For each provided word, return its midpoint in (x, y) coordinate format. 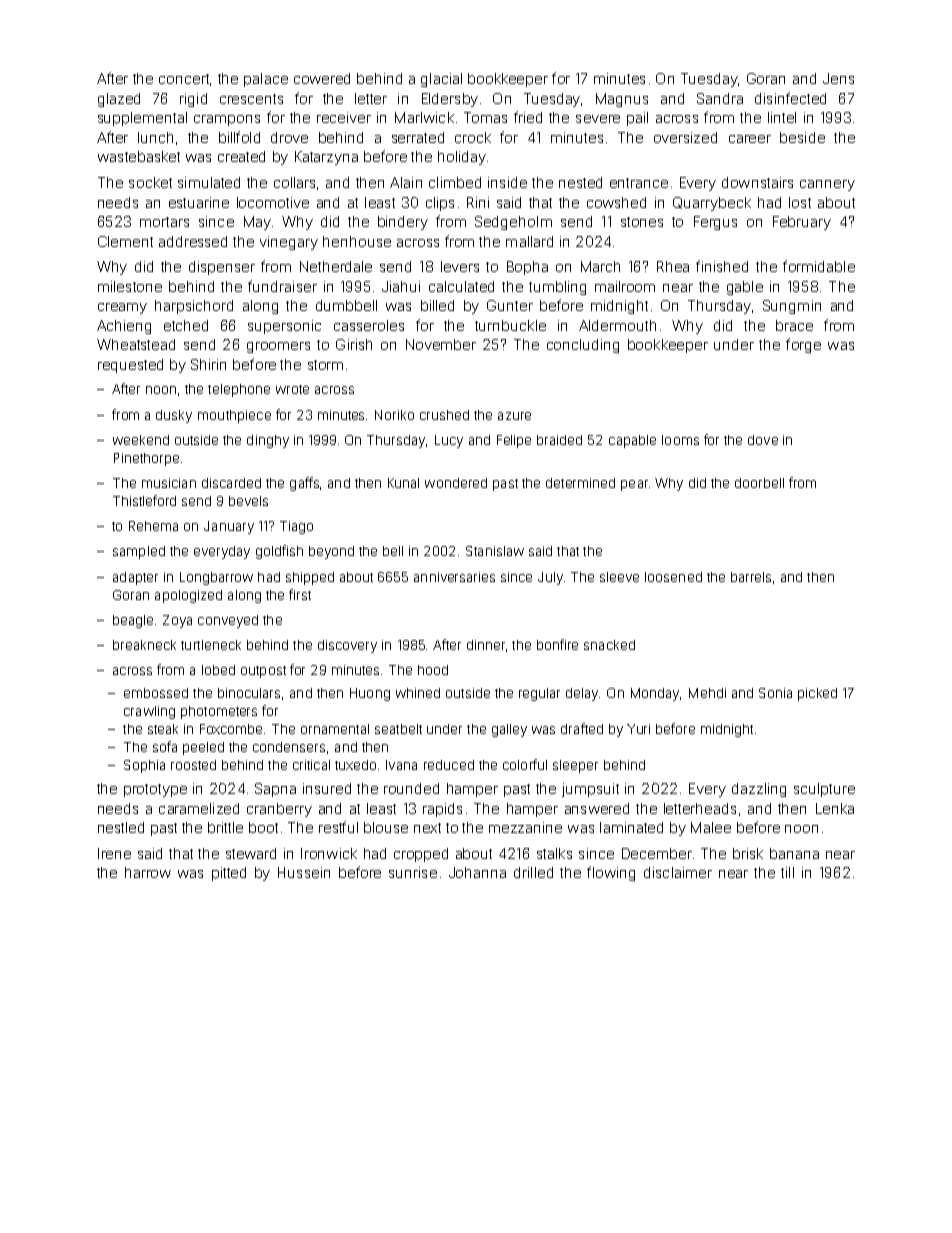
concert (184, 79)
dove (763, 440)
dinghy (268, 441)
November (441, 344)
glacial (441, 80)
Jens (838, 78)
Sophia (144, 766)
